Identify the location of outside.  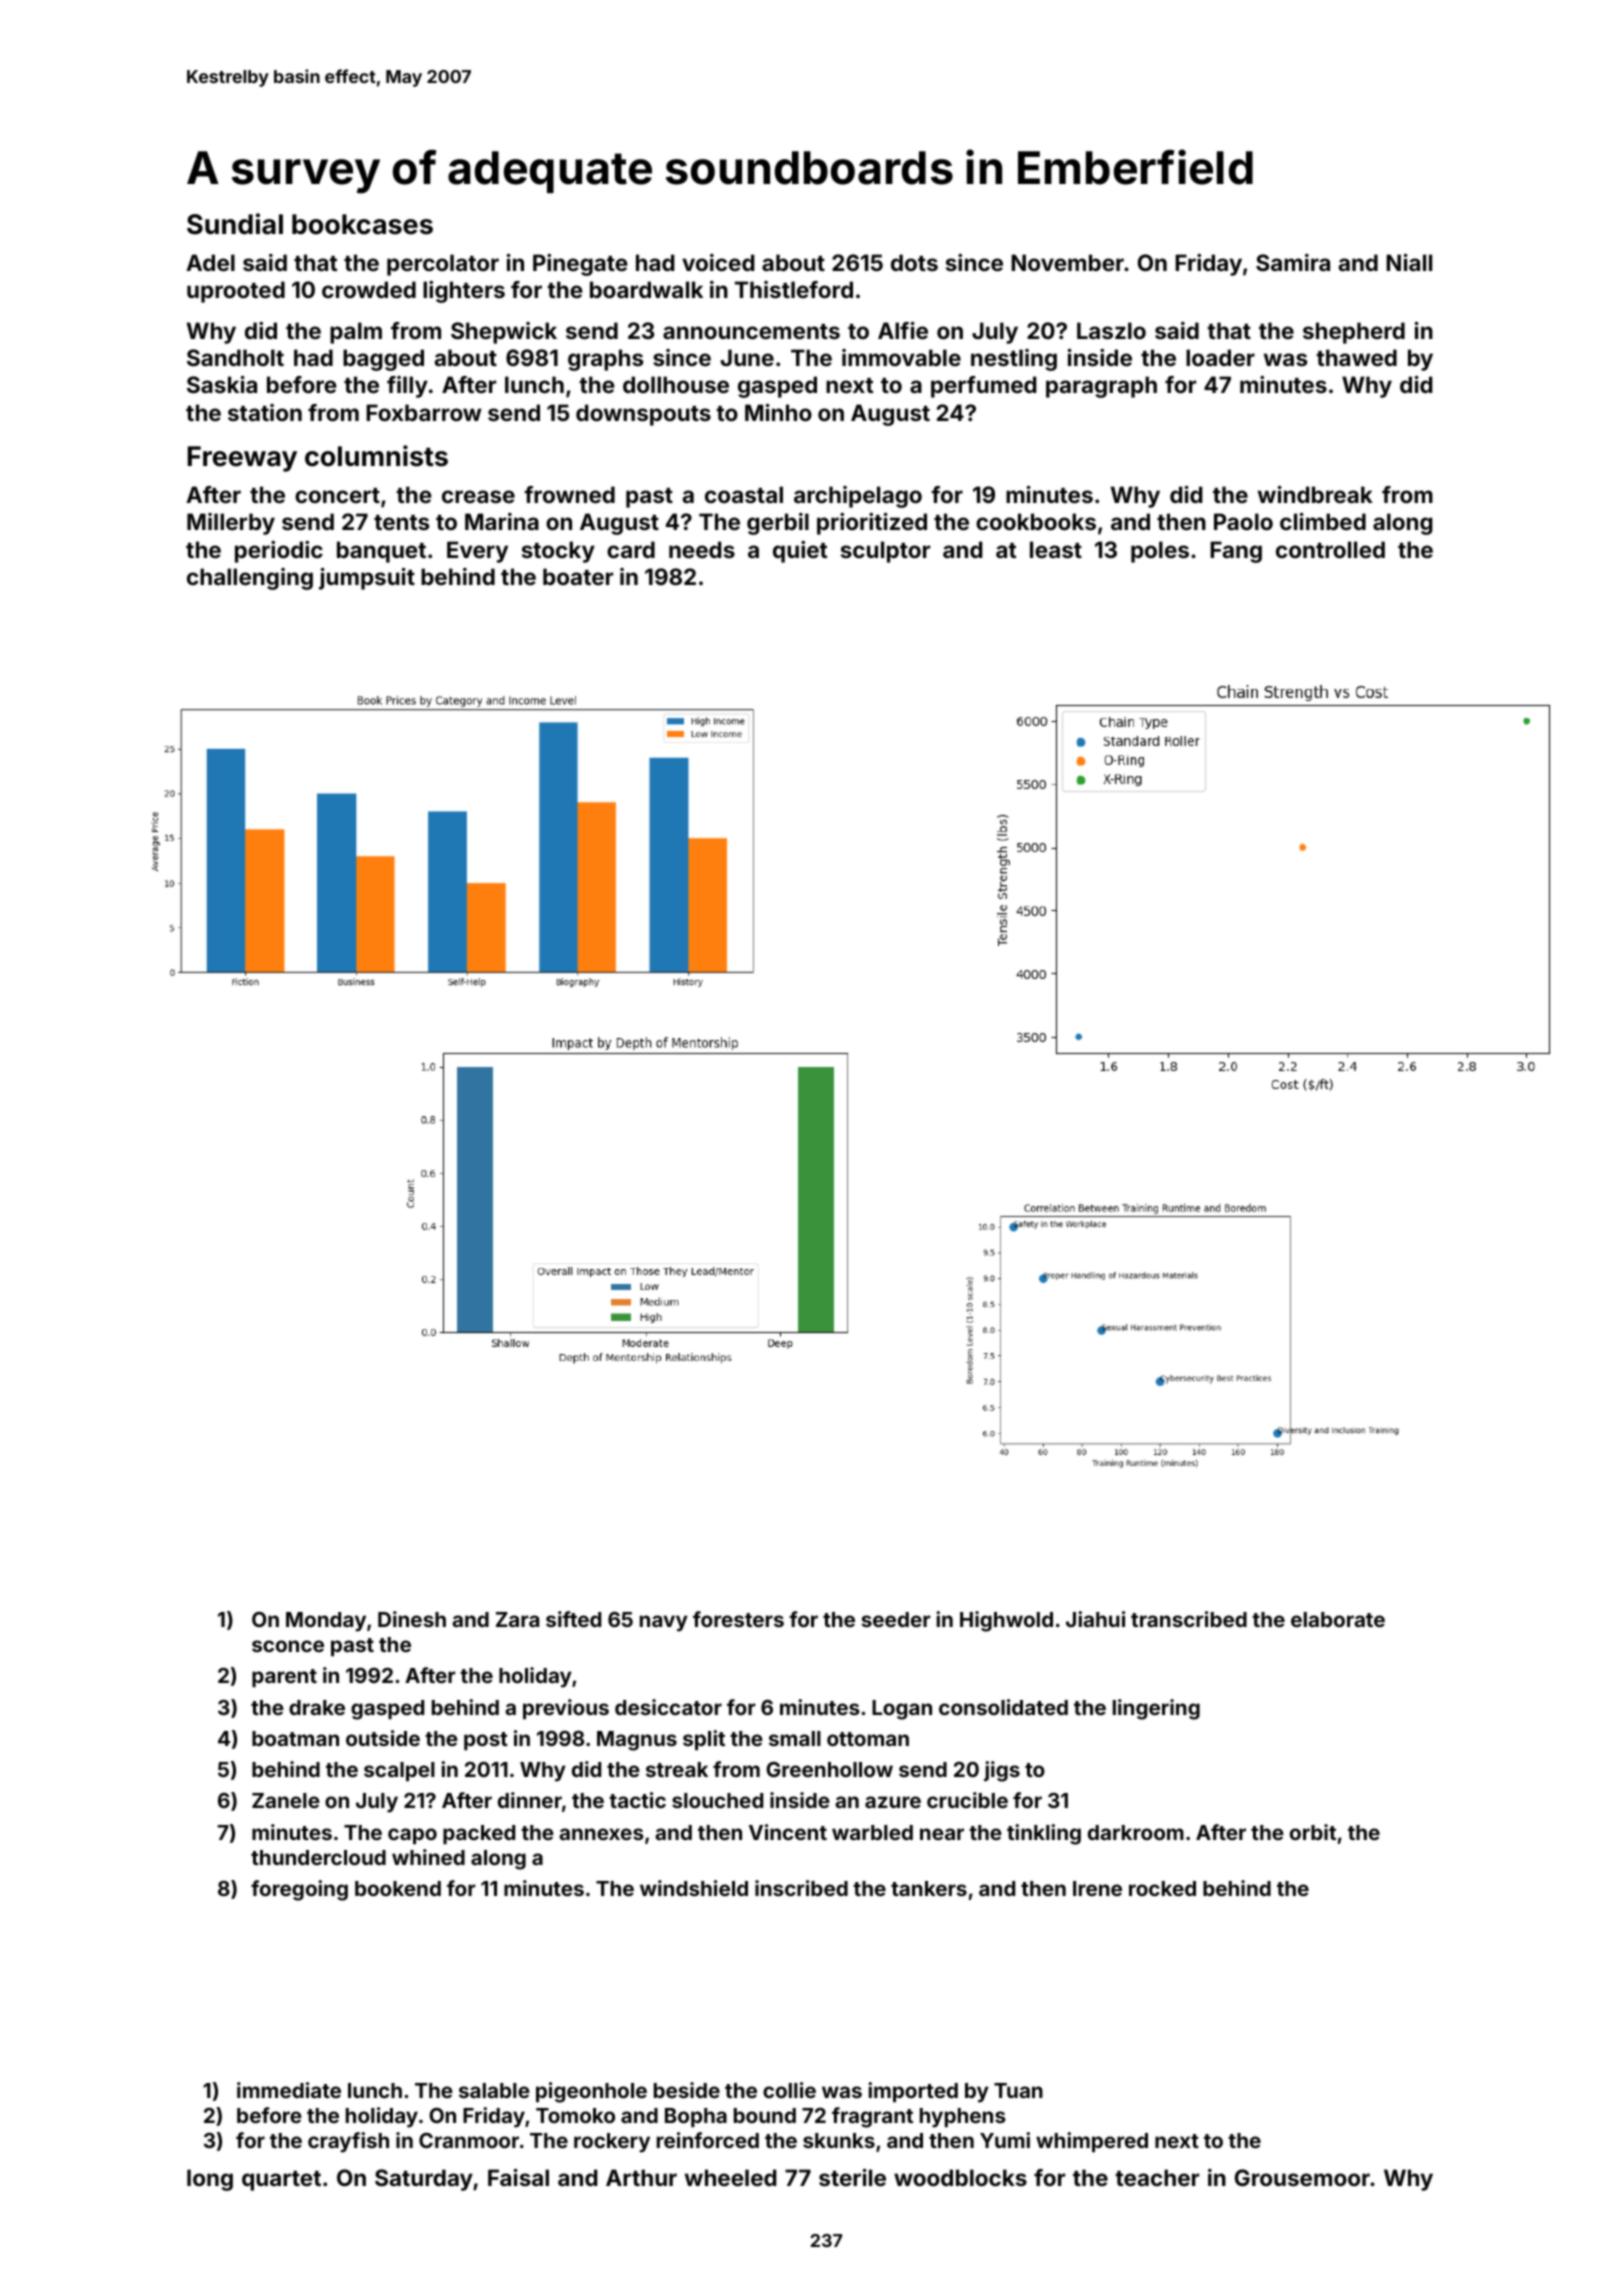
(383, 1738).
